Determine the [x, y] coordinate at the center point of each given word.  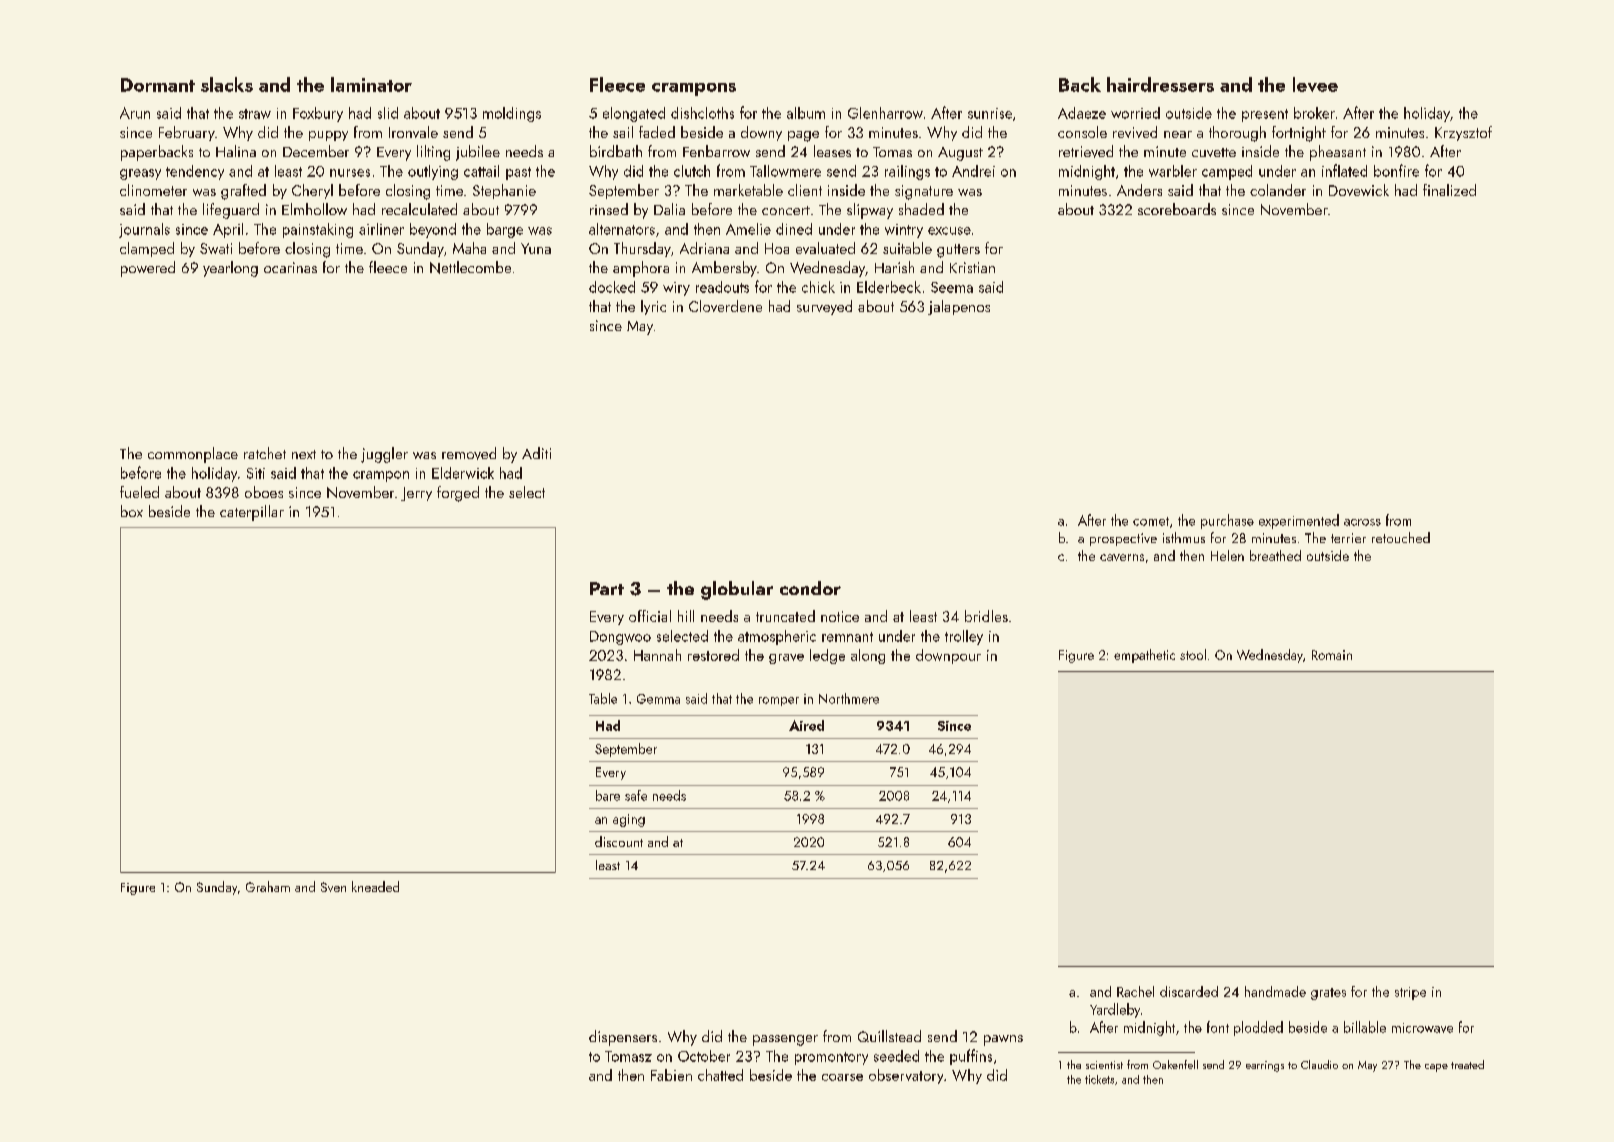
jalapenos [959, 307]
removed [469, 453]
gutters [958, 251]
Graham [268, 886]
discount [619, 841]
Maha [469, 248]
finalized [1449, 190]
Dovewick [1359, 190]
